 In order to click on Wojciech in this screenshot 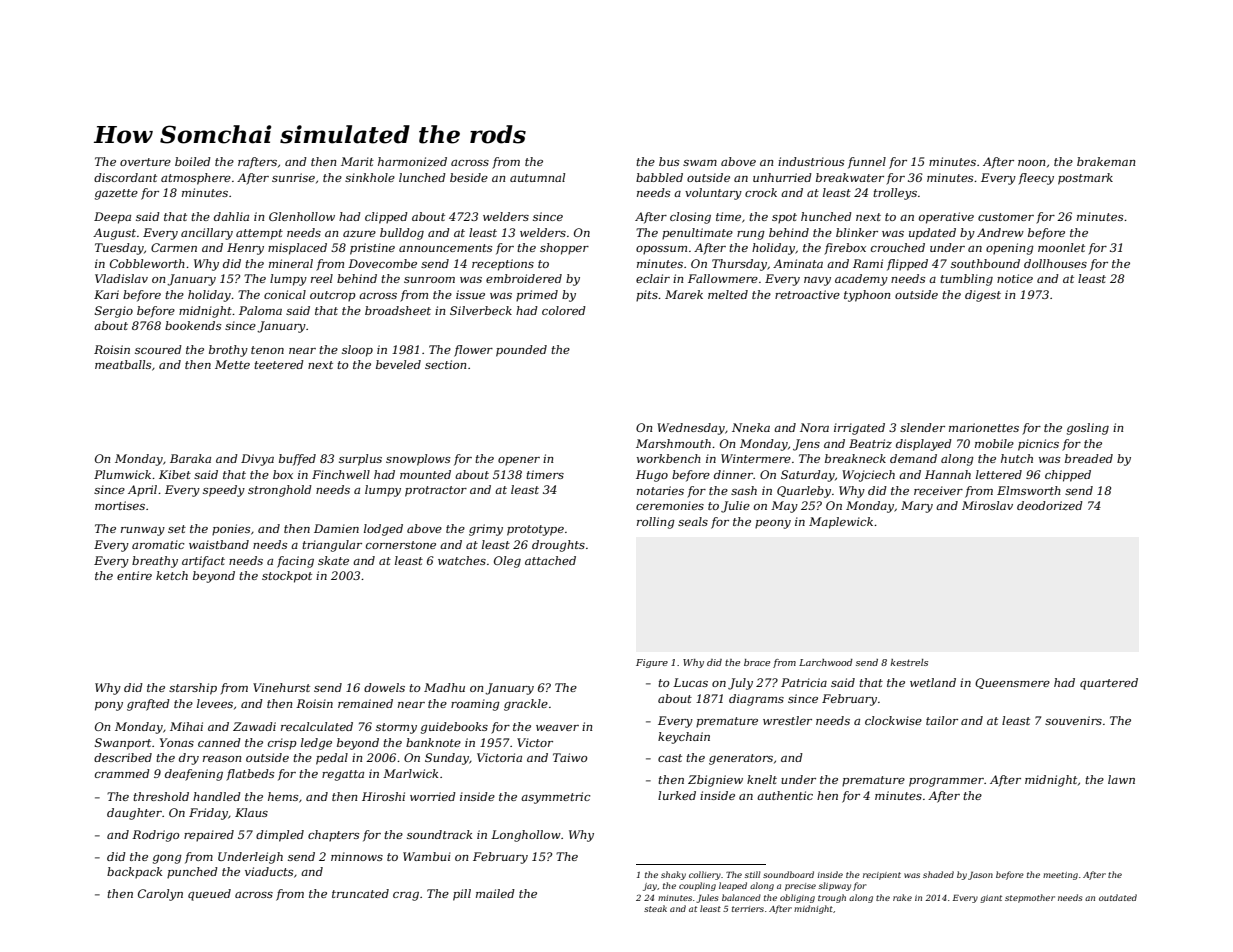, I will do `click(868, 476)`.
